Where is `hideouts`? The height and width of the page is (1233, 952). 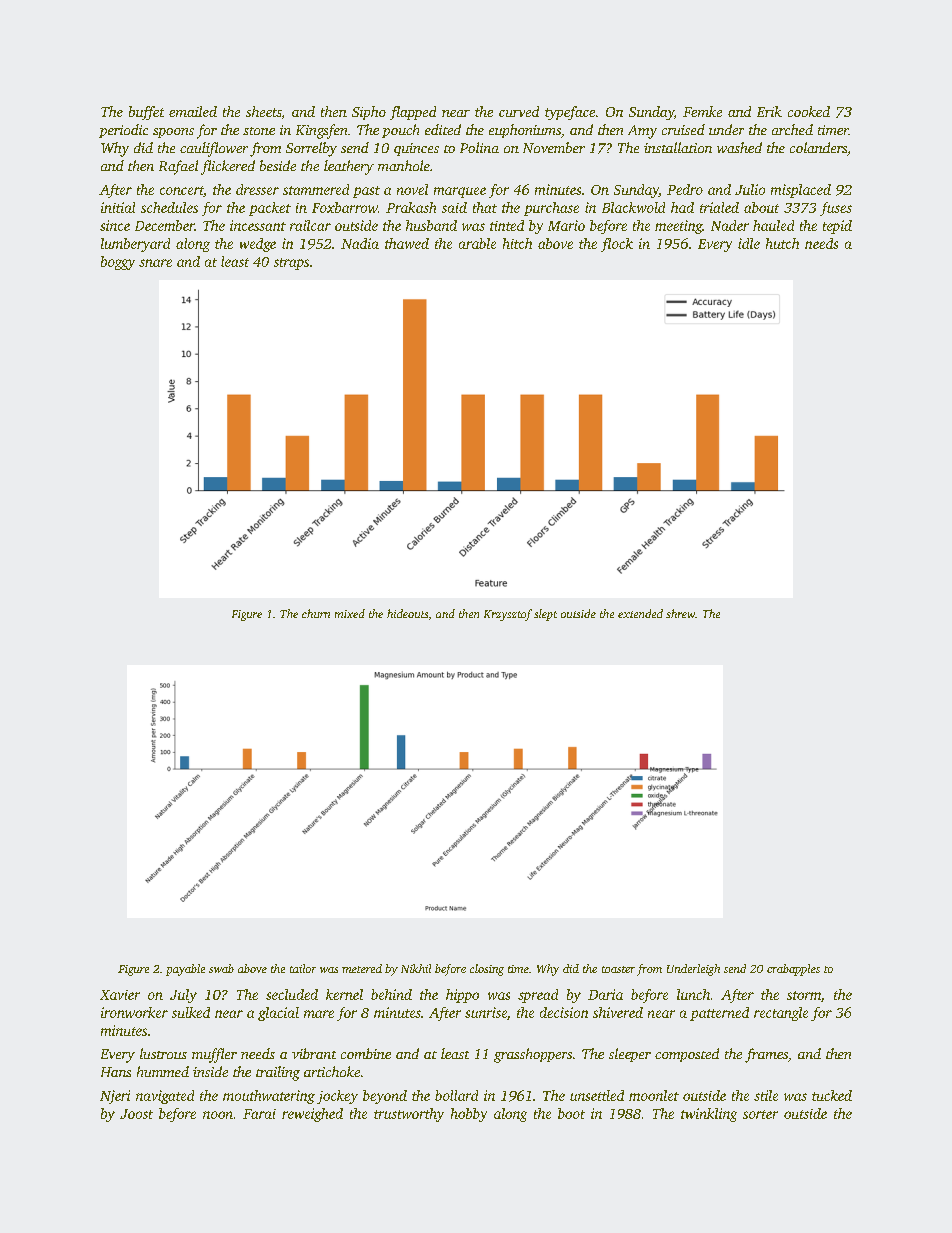 hideouts is located at coordinates (407, 613).
